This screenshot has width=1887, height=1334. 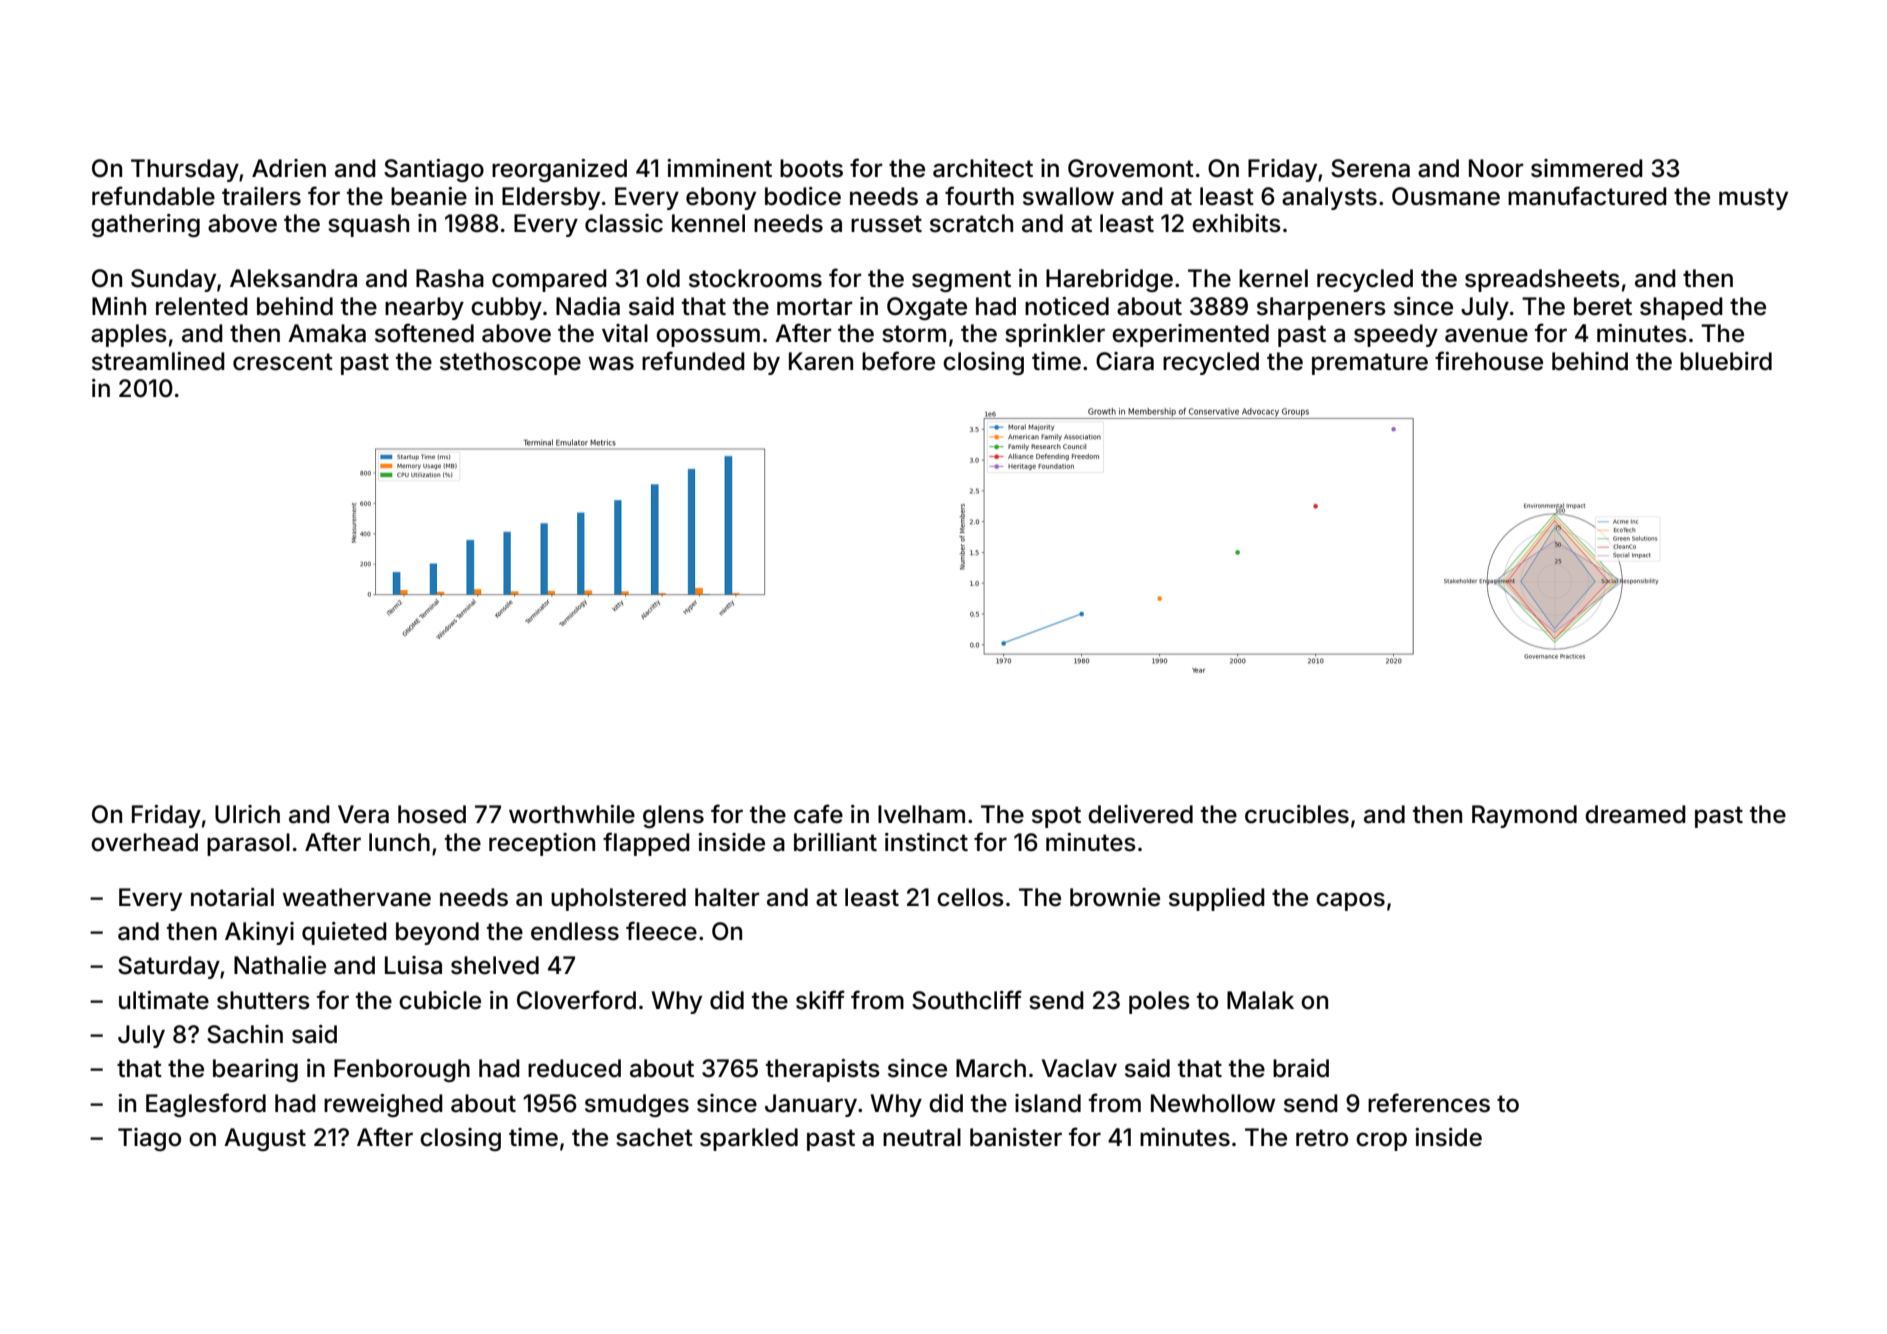 I want to click on before, so click(x=898, y=361).
